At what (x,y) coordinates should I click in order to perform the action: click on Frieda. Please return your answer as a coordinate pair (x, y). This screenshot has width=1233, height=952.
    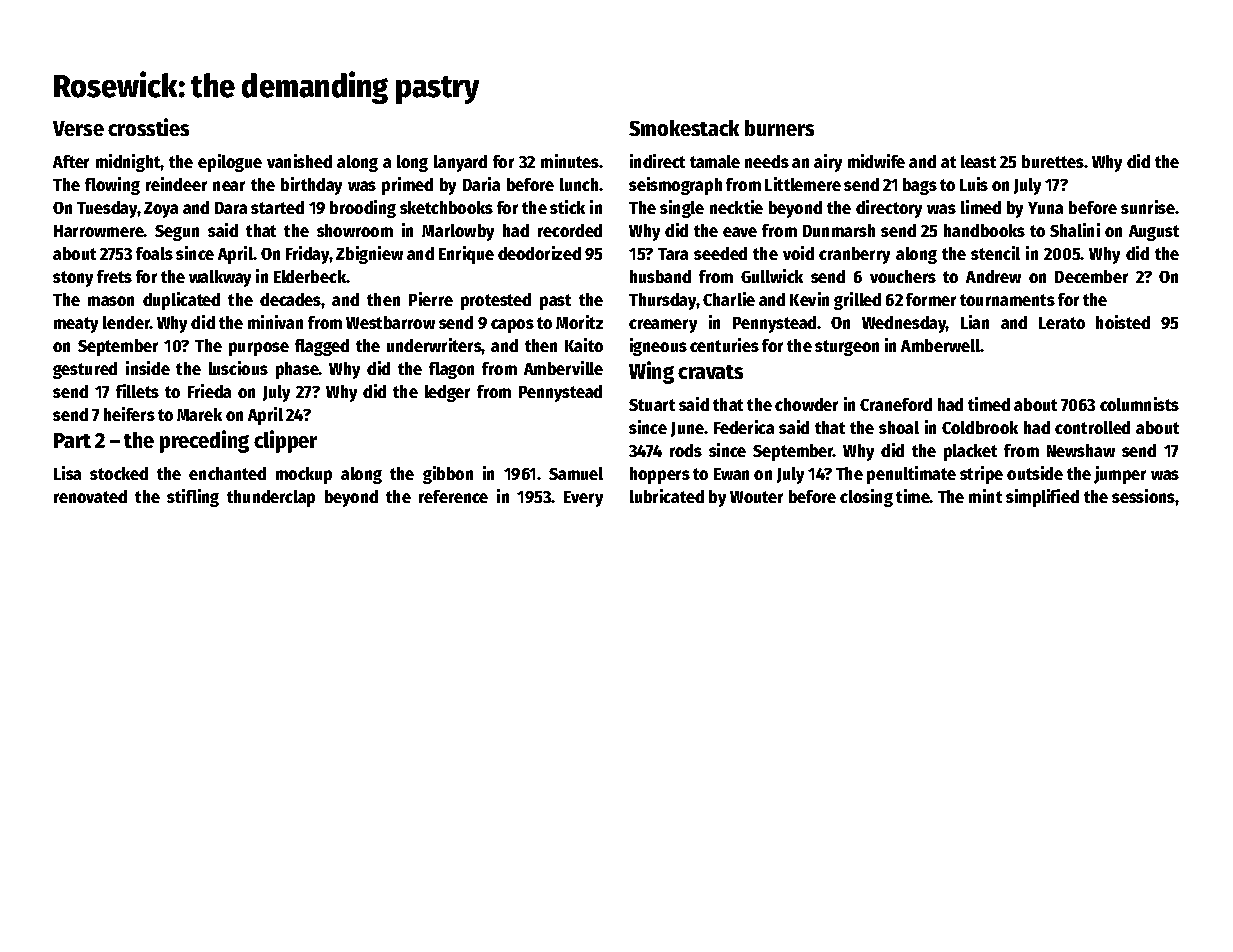
    Looking at the image, I should click on (209, 391).
